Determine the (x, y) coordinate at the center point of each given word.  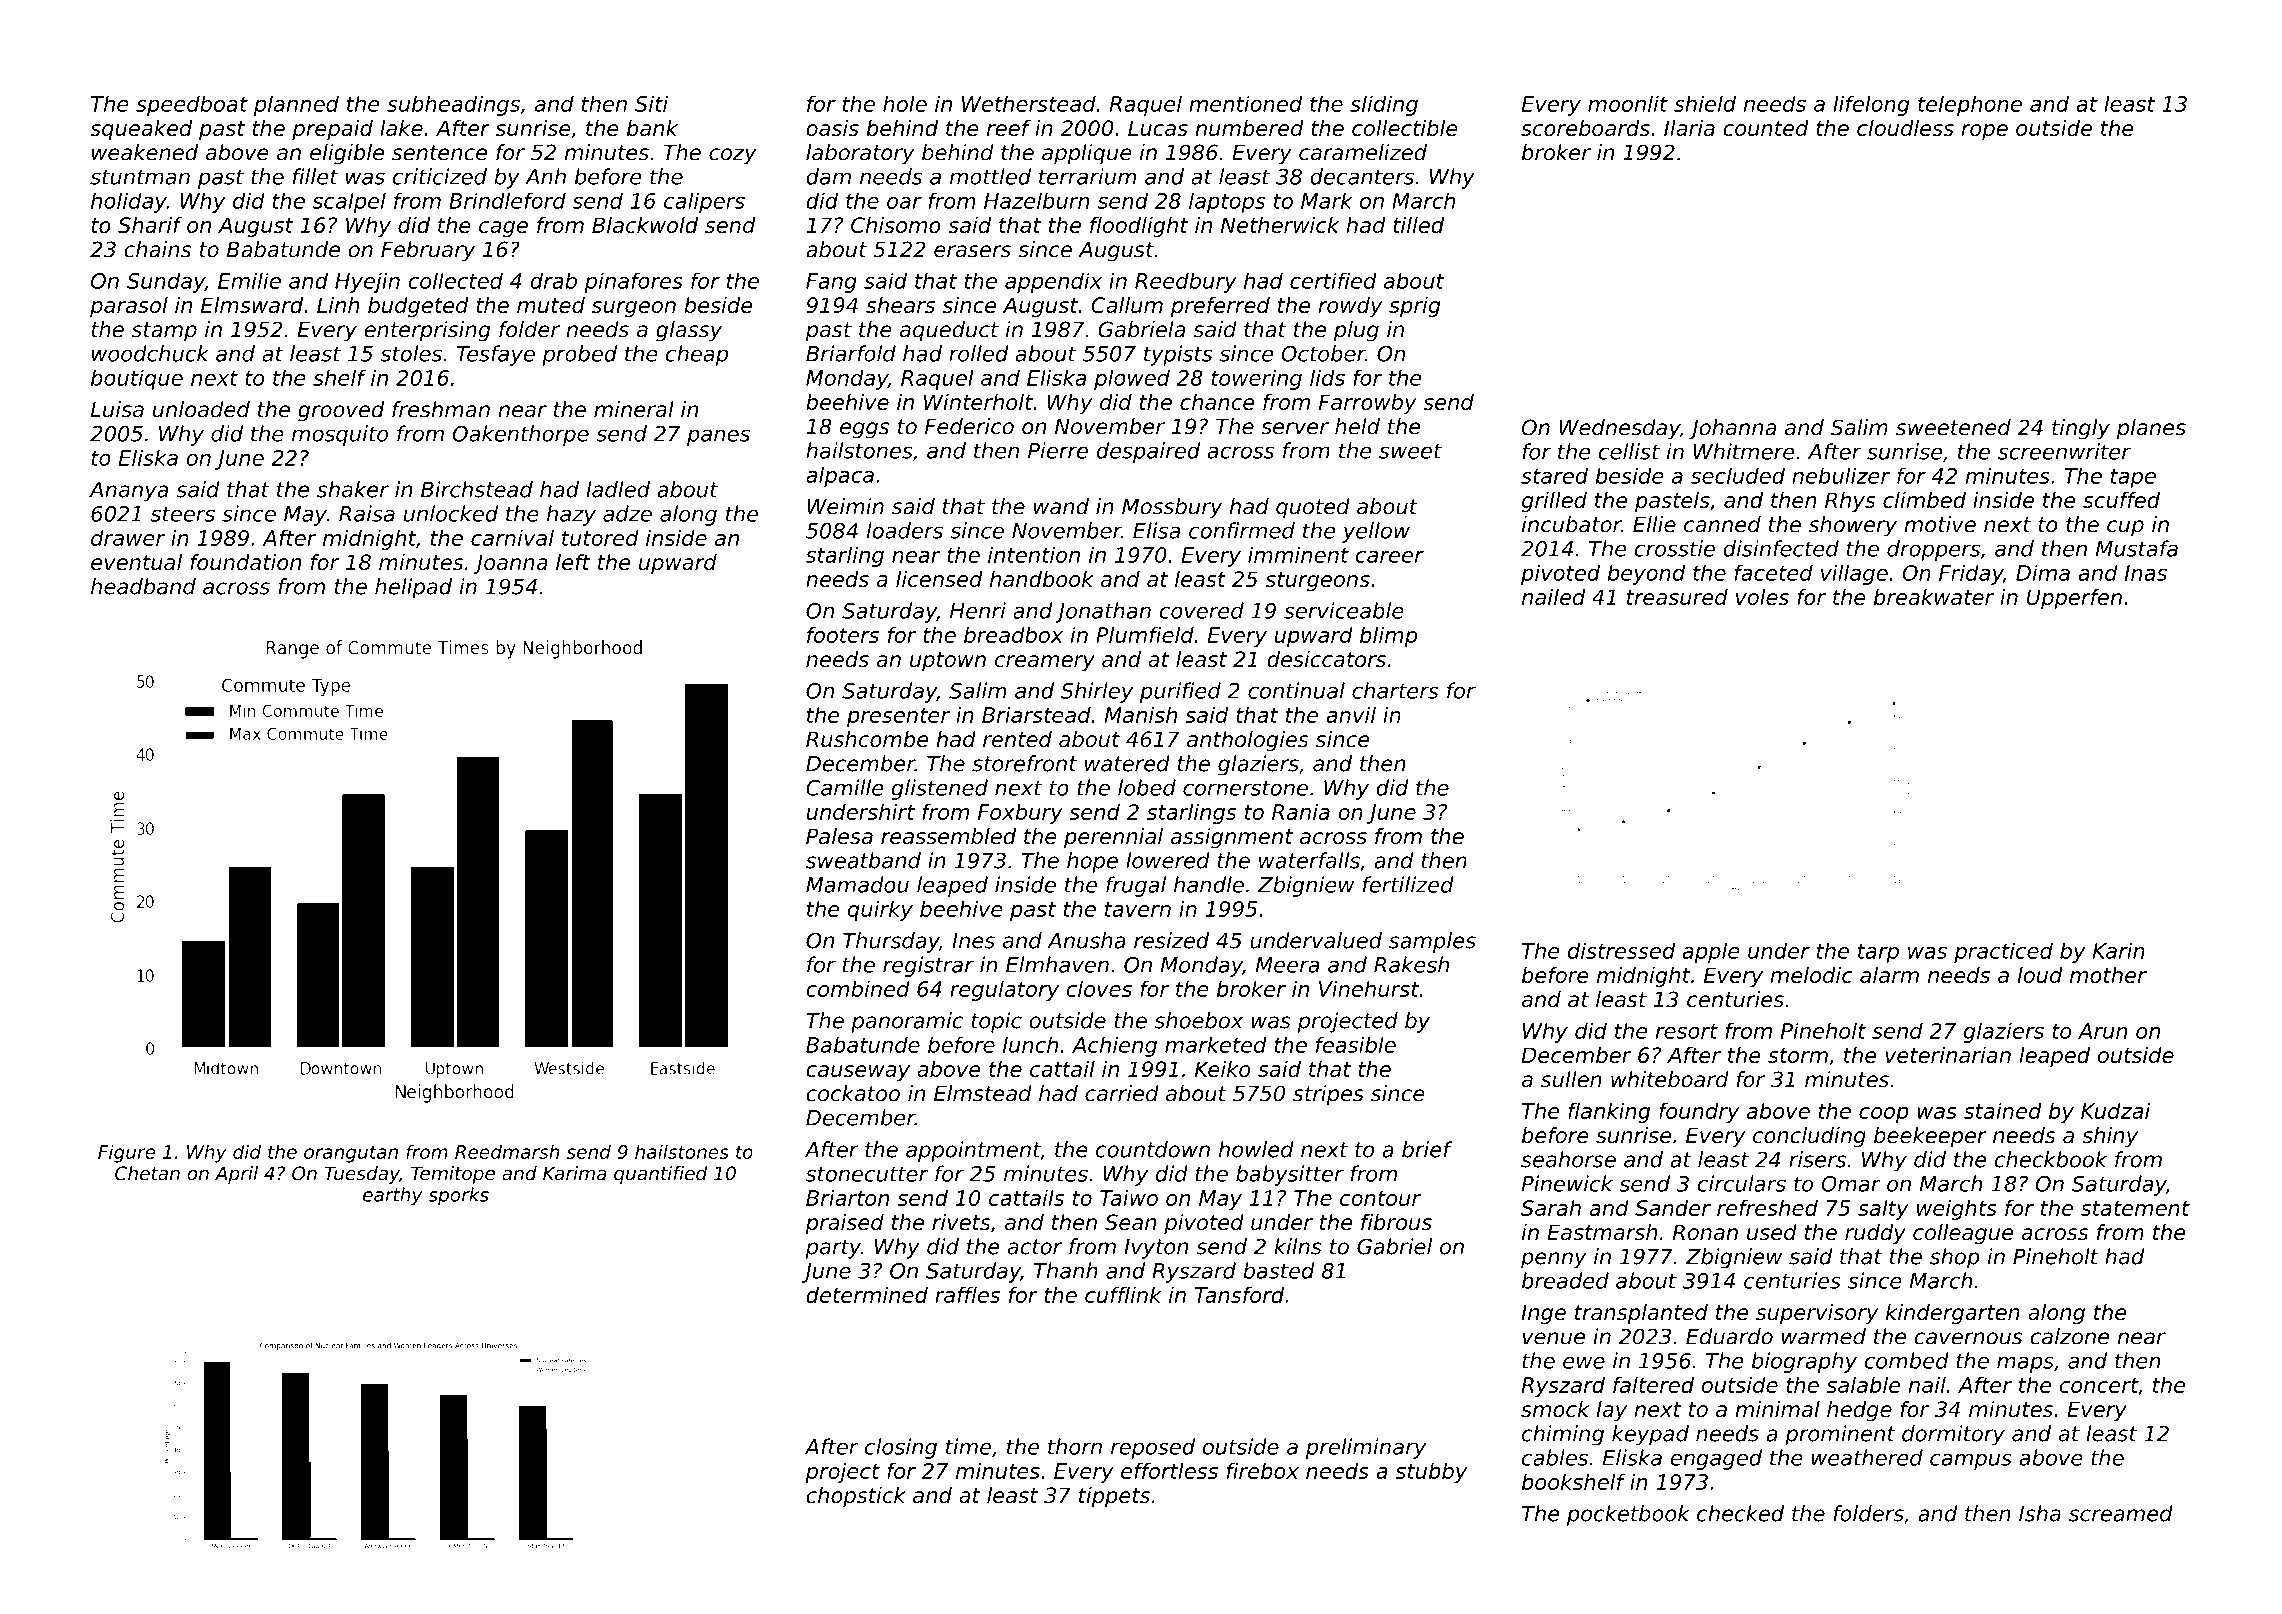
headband (143, 586)
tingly (2081, 429)
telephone (1970, 105)
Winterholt (978, 402)
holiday (129, 202)
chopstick (856, 1497)
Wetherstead (1029, 103)
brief (1427, 1149)
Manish (1140, 714)
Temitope (453, 1175)
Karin (2119, 950)
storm (1798, 1055)
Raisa (367, 513)
